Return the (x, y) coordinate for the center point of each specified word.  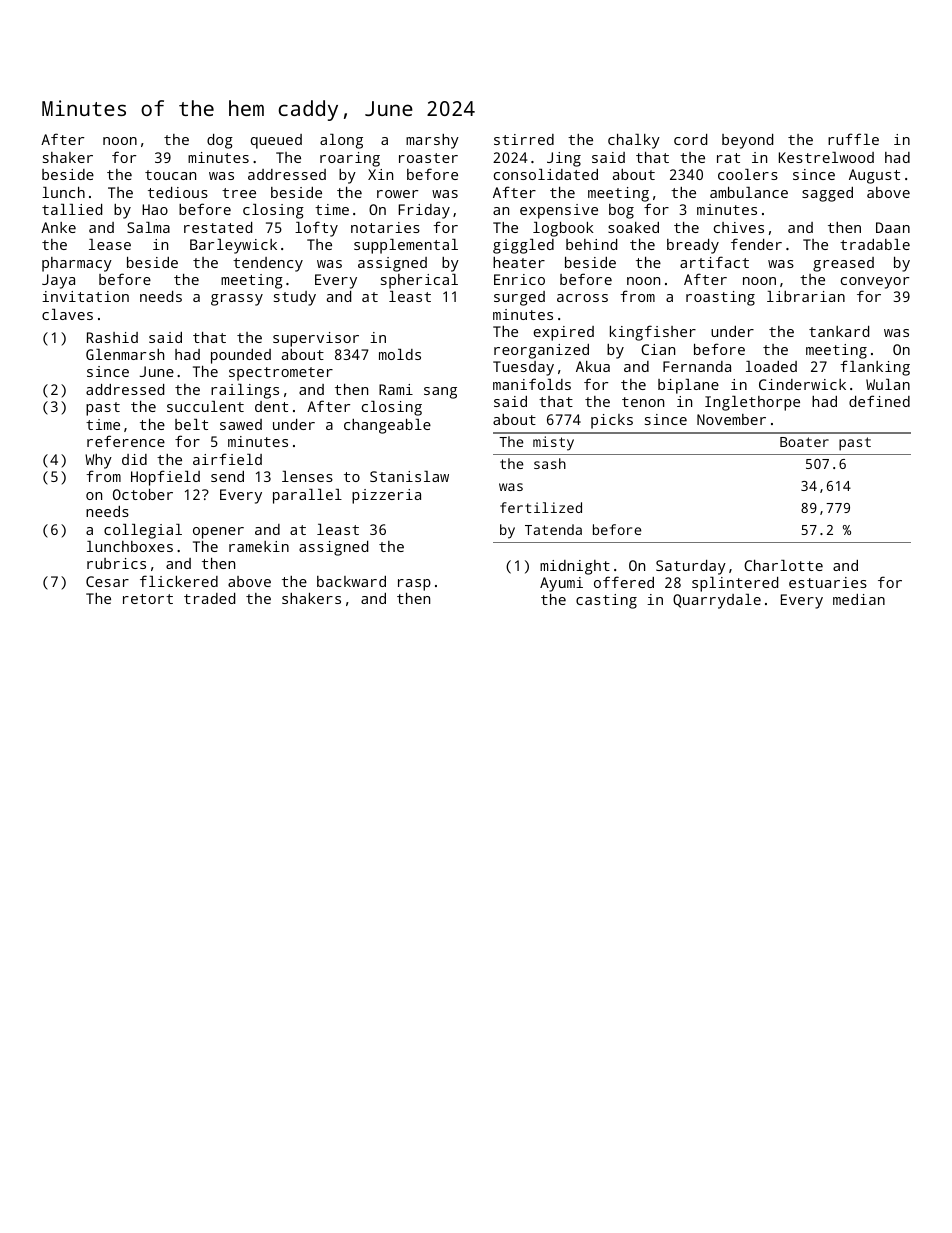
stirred (524, 139)
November (731, 419)
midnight (575, 567)
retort (148, 599)
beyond (747, 141)
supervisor (316, 339)
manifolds (532, 384)
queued (276, 141)
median (859, 599)
